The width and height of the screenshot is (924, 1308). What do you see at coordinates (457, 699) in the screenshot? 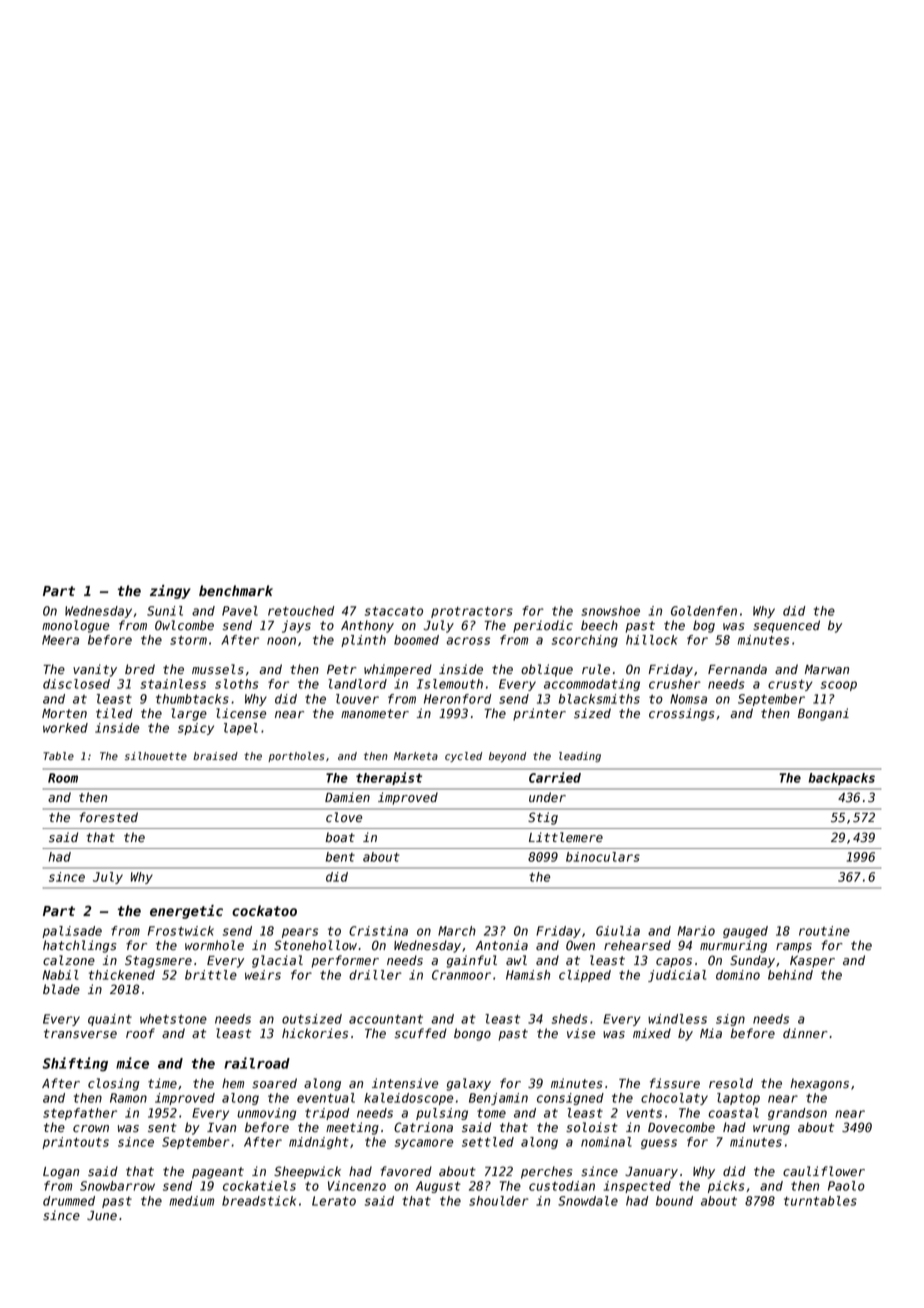
I see `Heronford` at bounding box center [457, 699].
